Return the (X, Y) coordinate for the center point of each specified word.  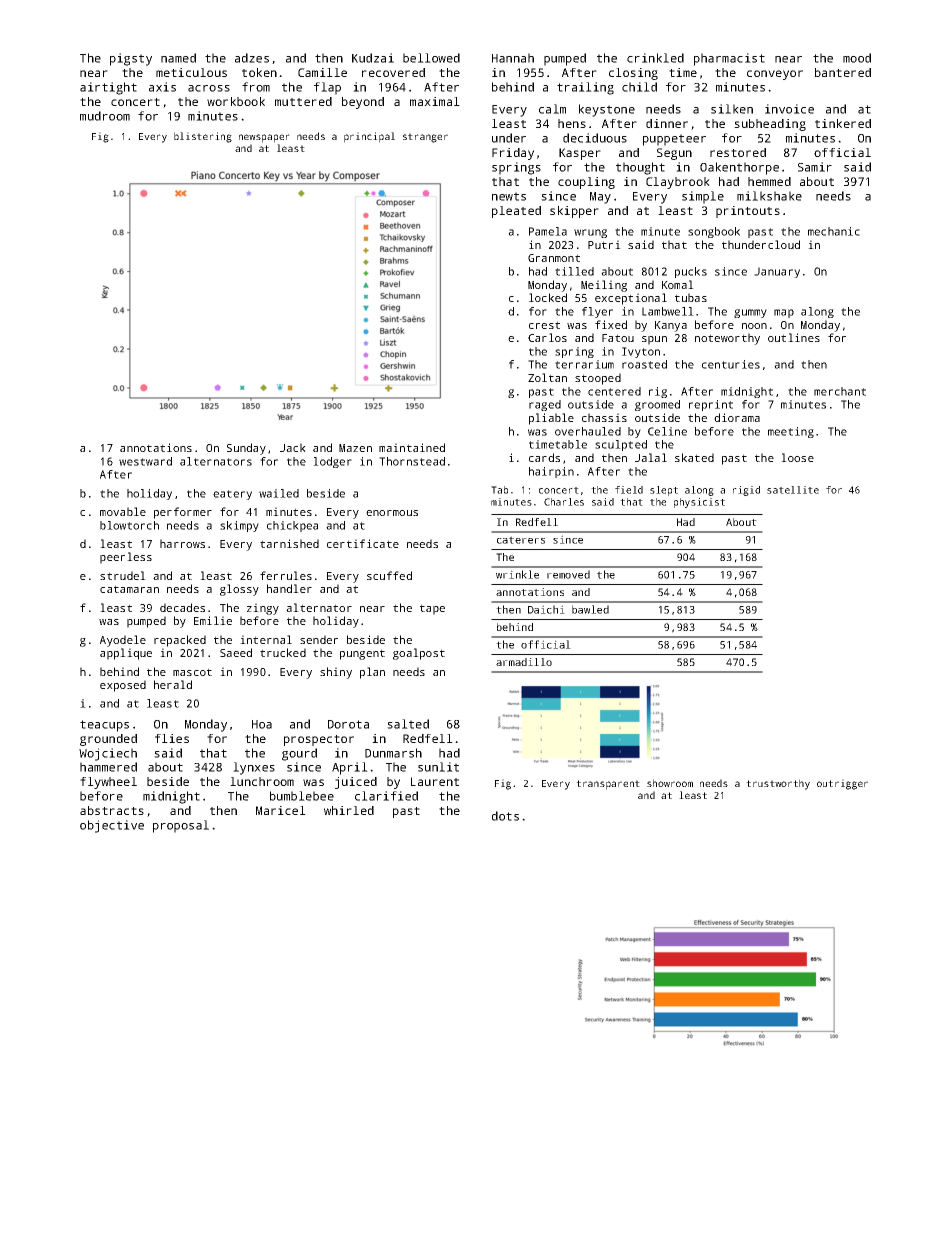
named (178, 58)
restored (738, 152)
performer (183, 513)
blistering (203, 137)
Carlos (547, 337)
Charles (564, 502)
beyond (363, 103)
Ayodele (123, 641)
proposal (181, 826)
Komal (678, 284)
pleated (516, 212)
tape (432, 609)
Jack (293, 447)
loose (797, 457)
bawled (590, 609)
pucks (691, 272)
